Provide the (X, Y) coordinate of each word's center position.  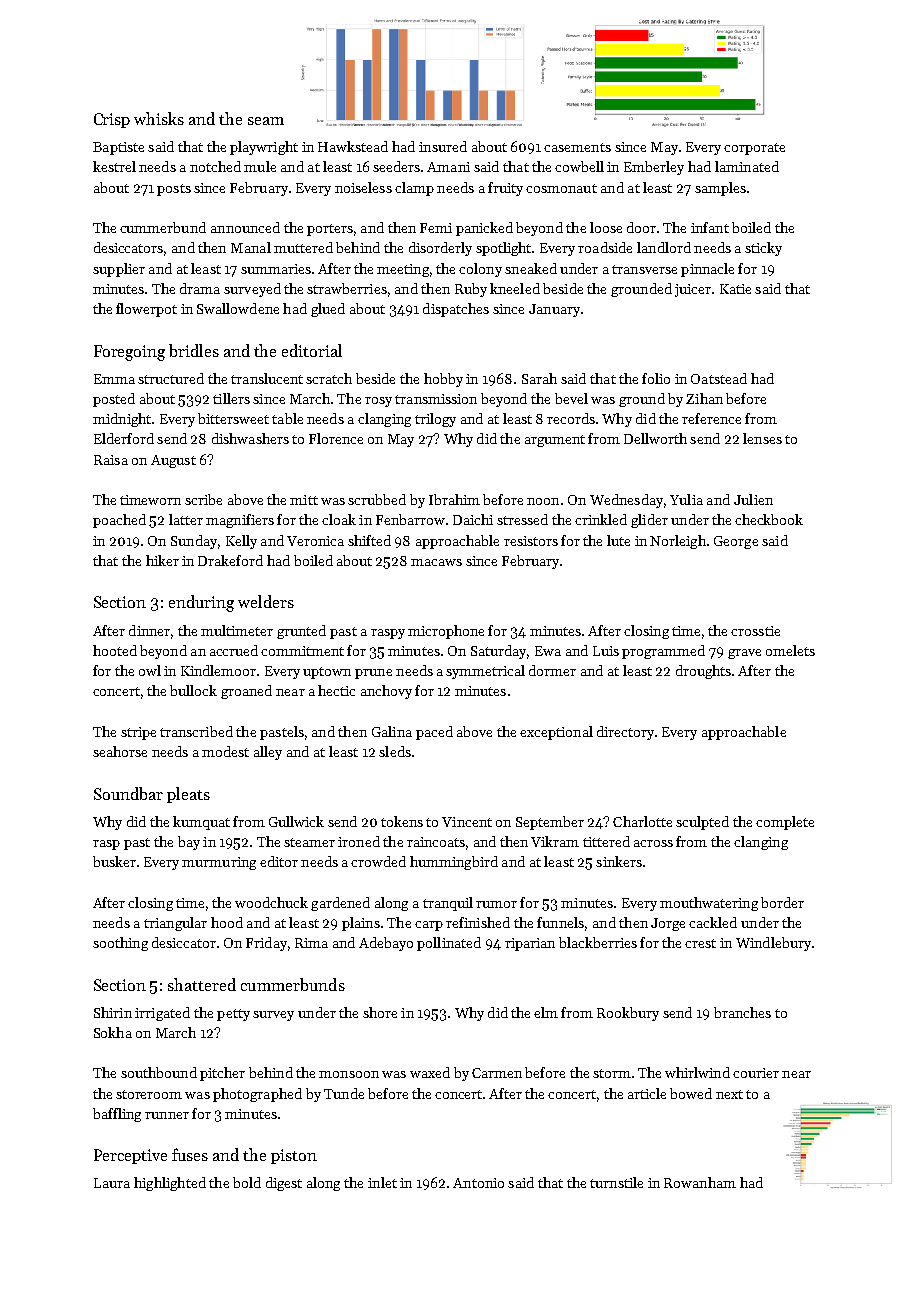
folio (656, 378)
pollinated (449, 944)
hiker (162, 560)
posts (174, 190)
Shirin (113, 1012)
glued (328, 310)
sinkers (619, 861)
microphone (446, 632)
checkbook (769, 519)
